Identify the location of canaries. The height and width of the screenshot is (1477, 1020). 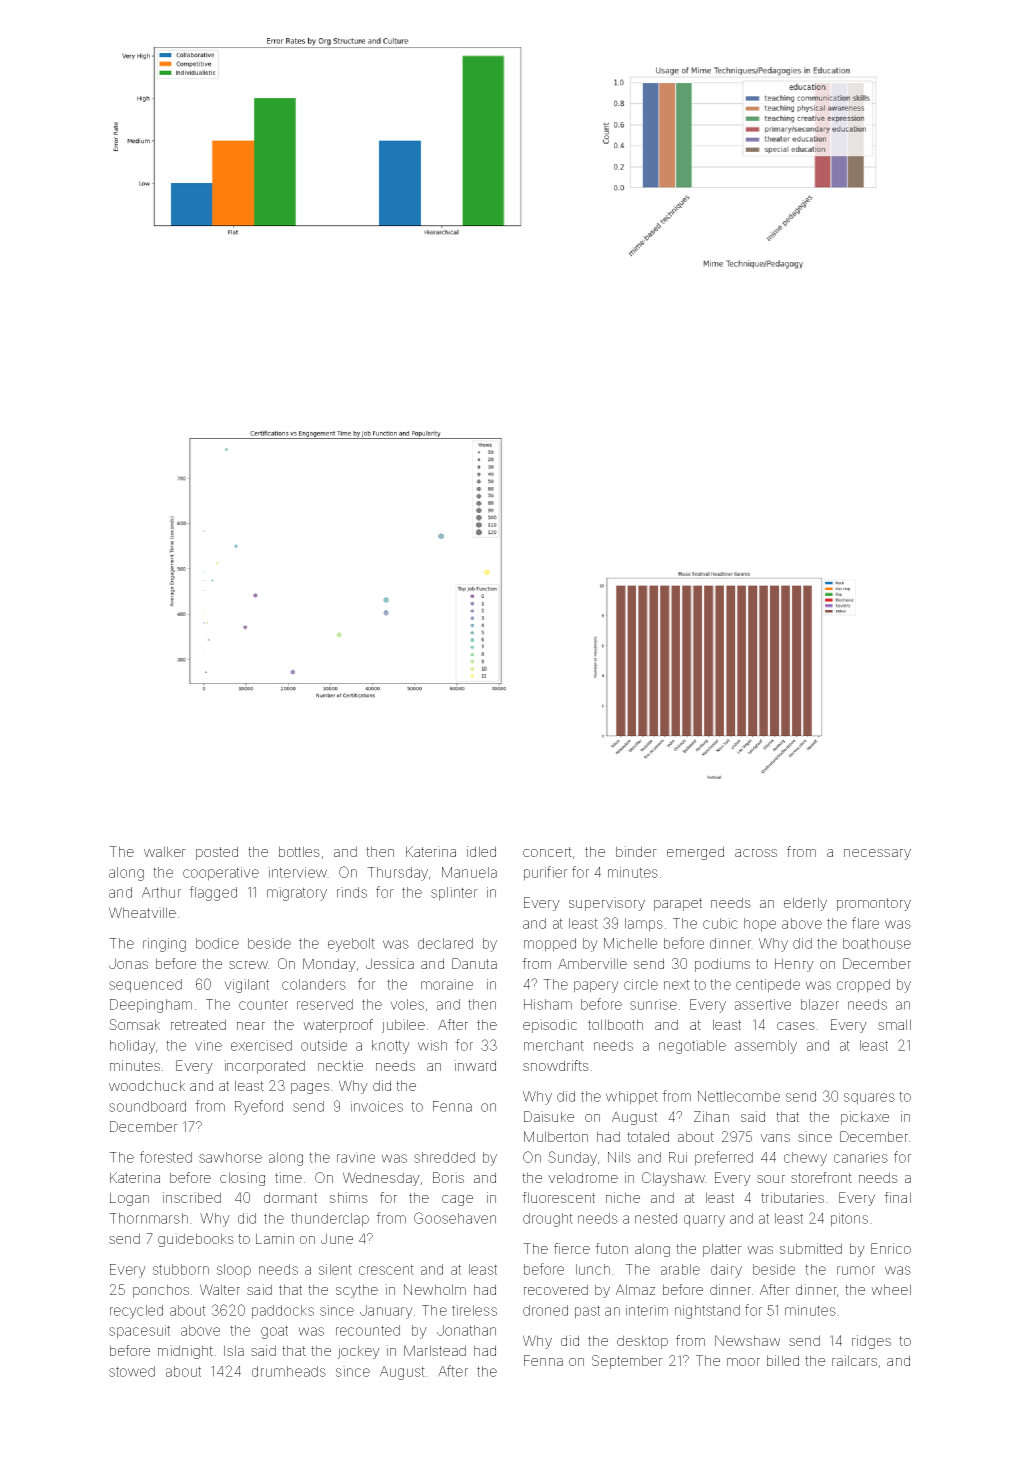
(861, 1157).
